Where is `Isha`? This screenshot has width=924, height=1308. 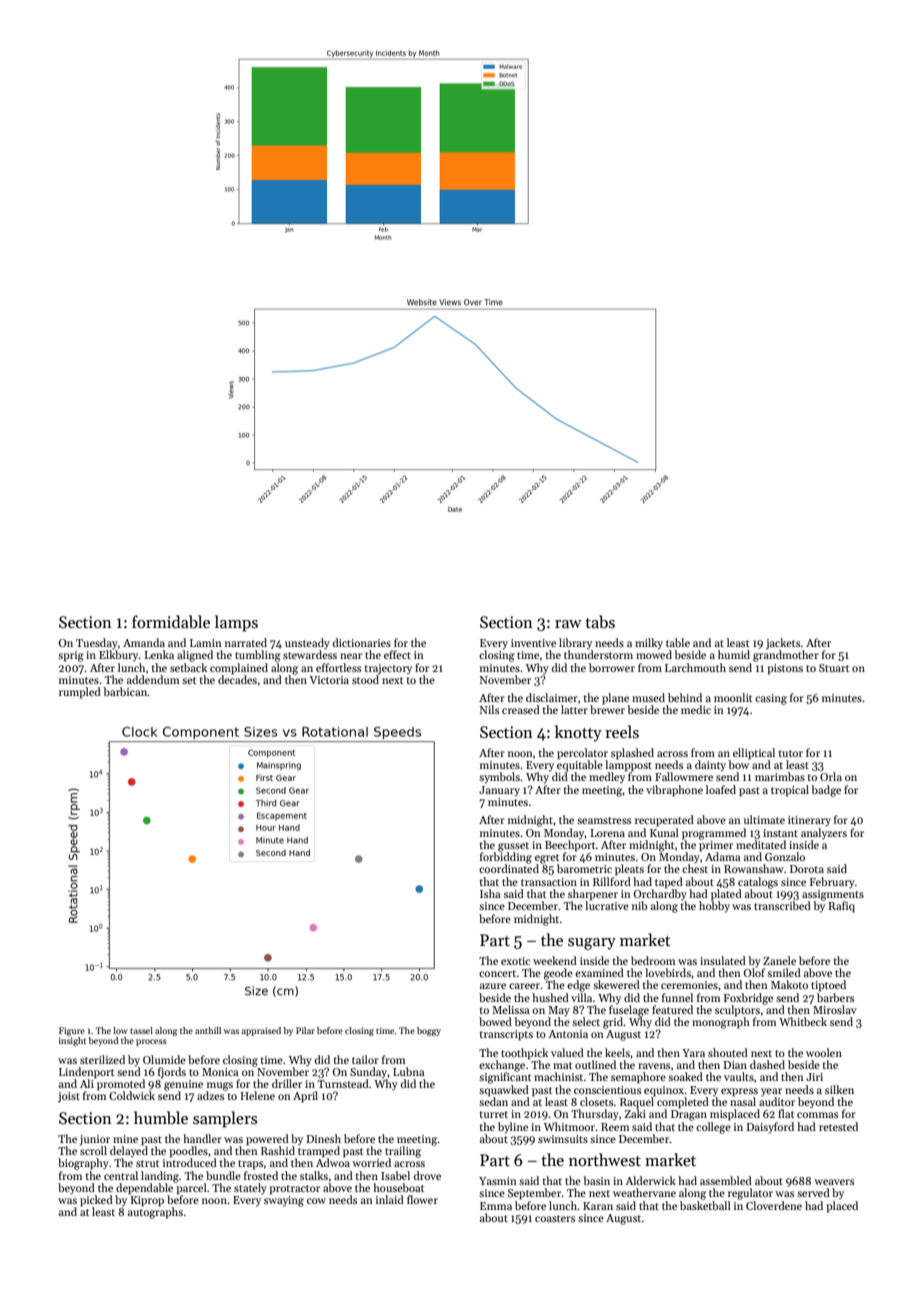 Isha is located at coordinates (490, 893).
